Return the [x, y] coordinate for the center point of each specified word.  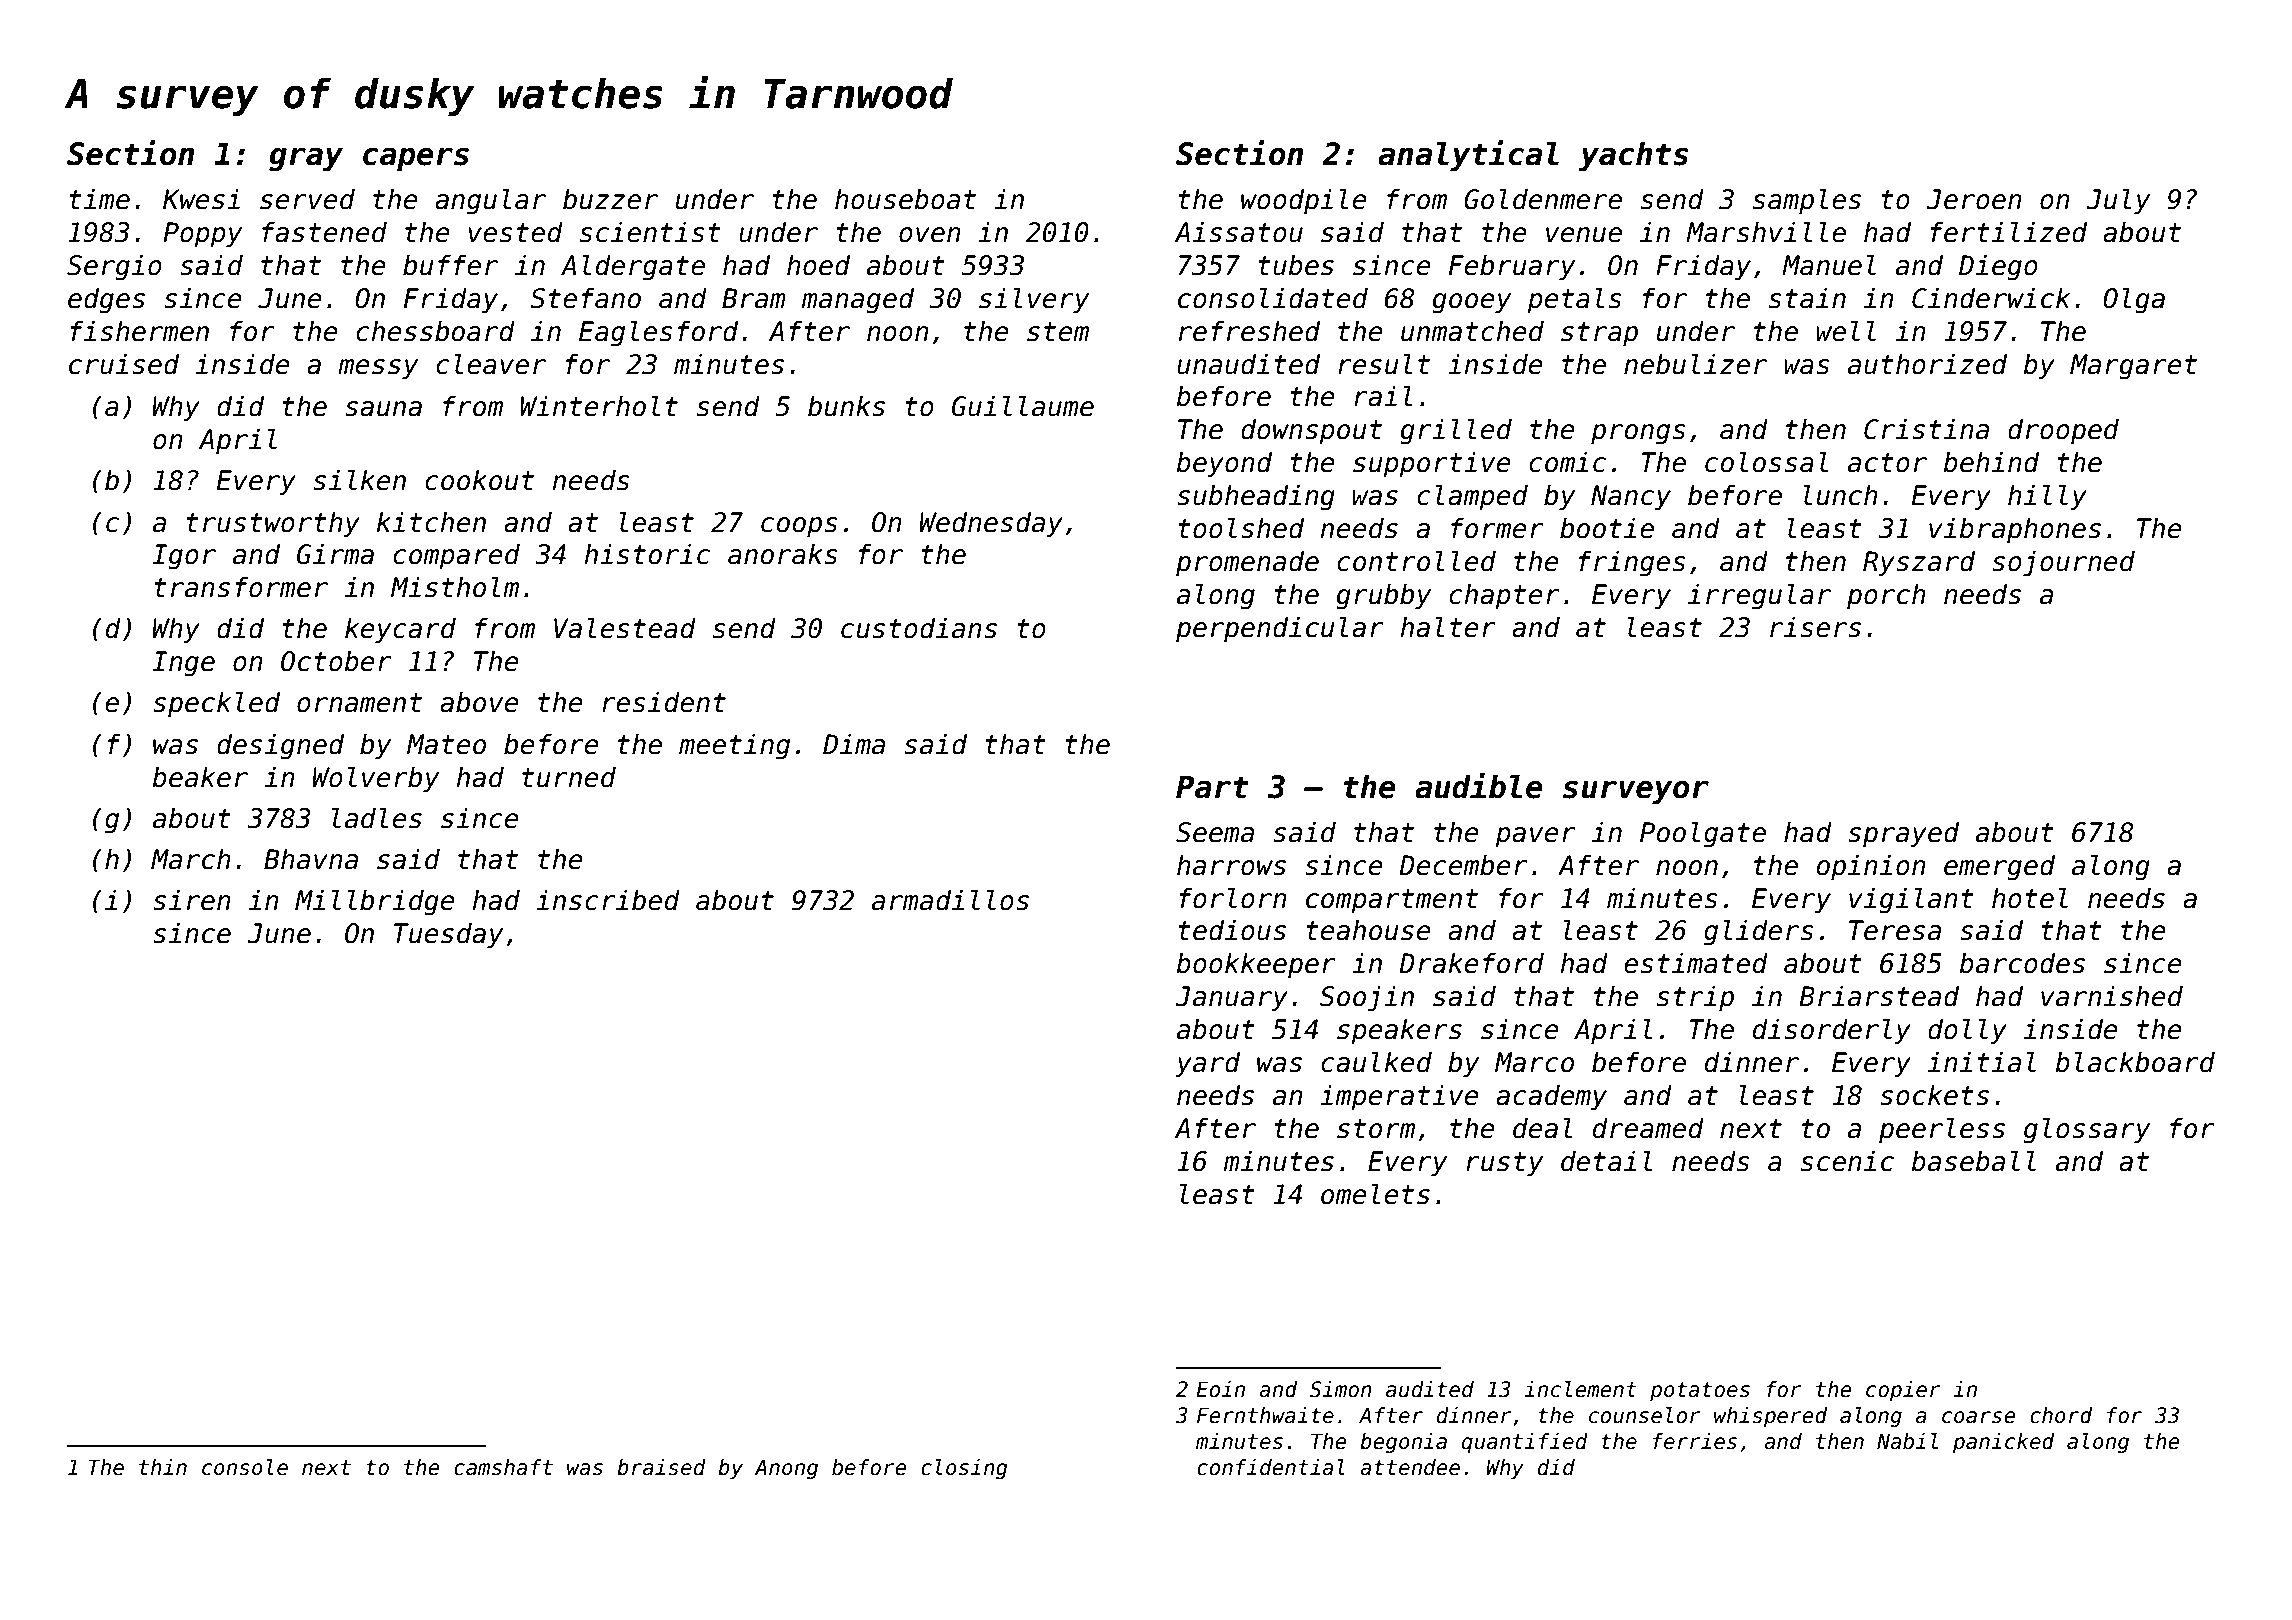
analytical [1468, 155]
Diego [1998, 267]
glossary [2087, 1130]
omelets [1375, 1194]
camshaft [503, 1467]
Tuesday [448, 935]
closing [964, 1469]
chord [2061, 1415]
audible [1479, 786]
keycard [400, 630]
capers [416, 159]
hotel [2030, 898]
